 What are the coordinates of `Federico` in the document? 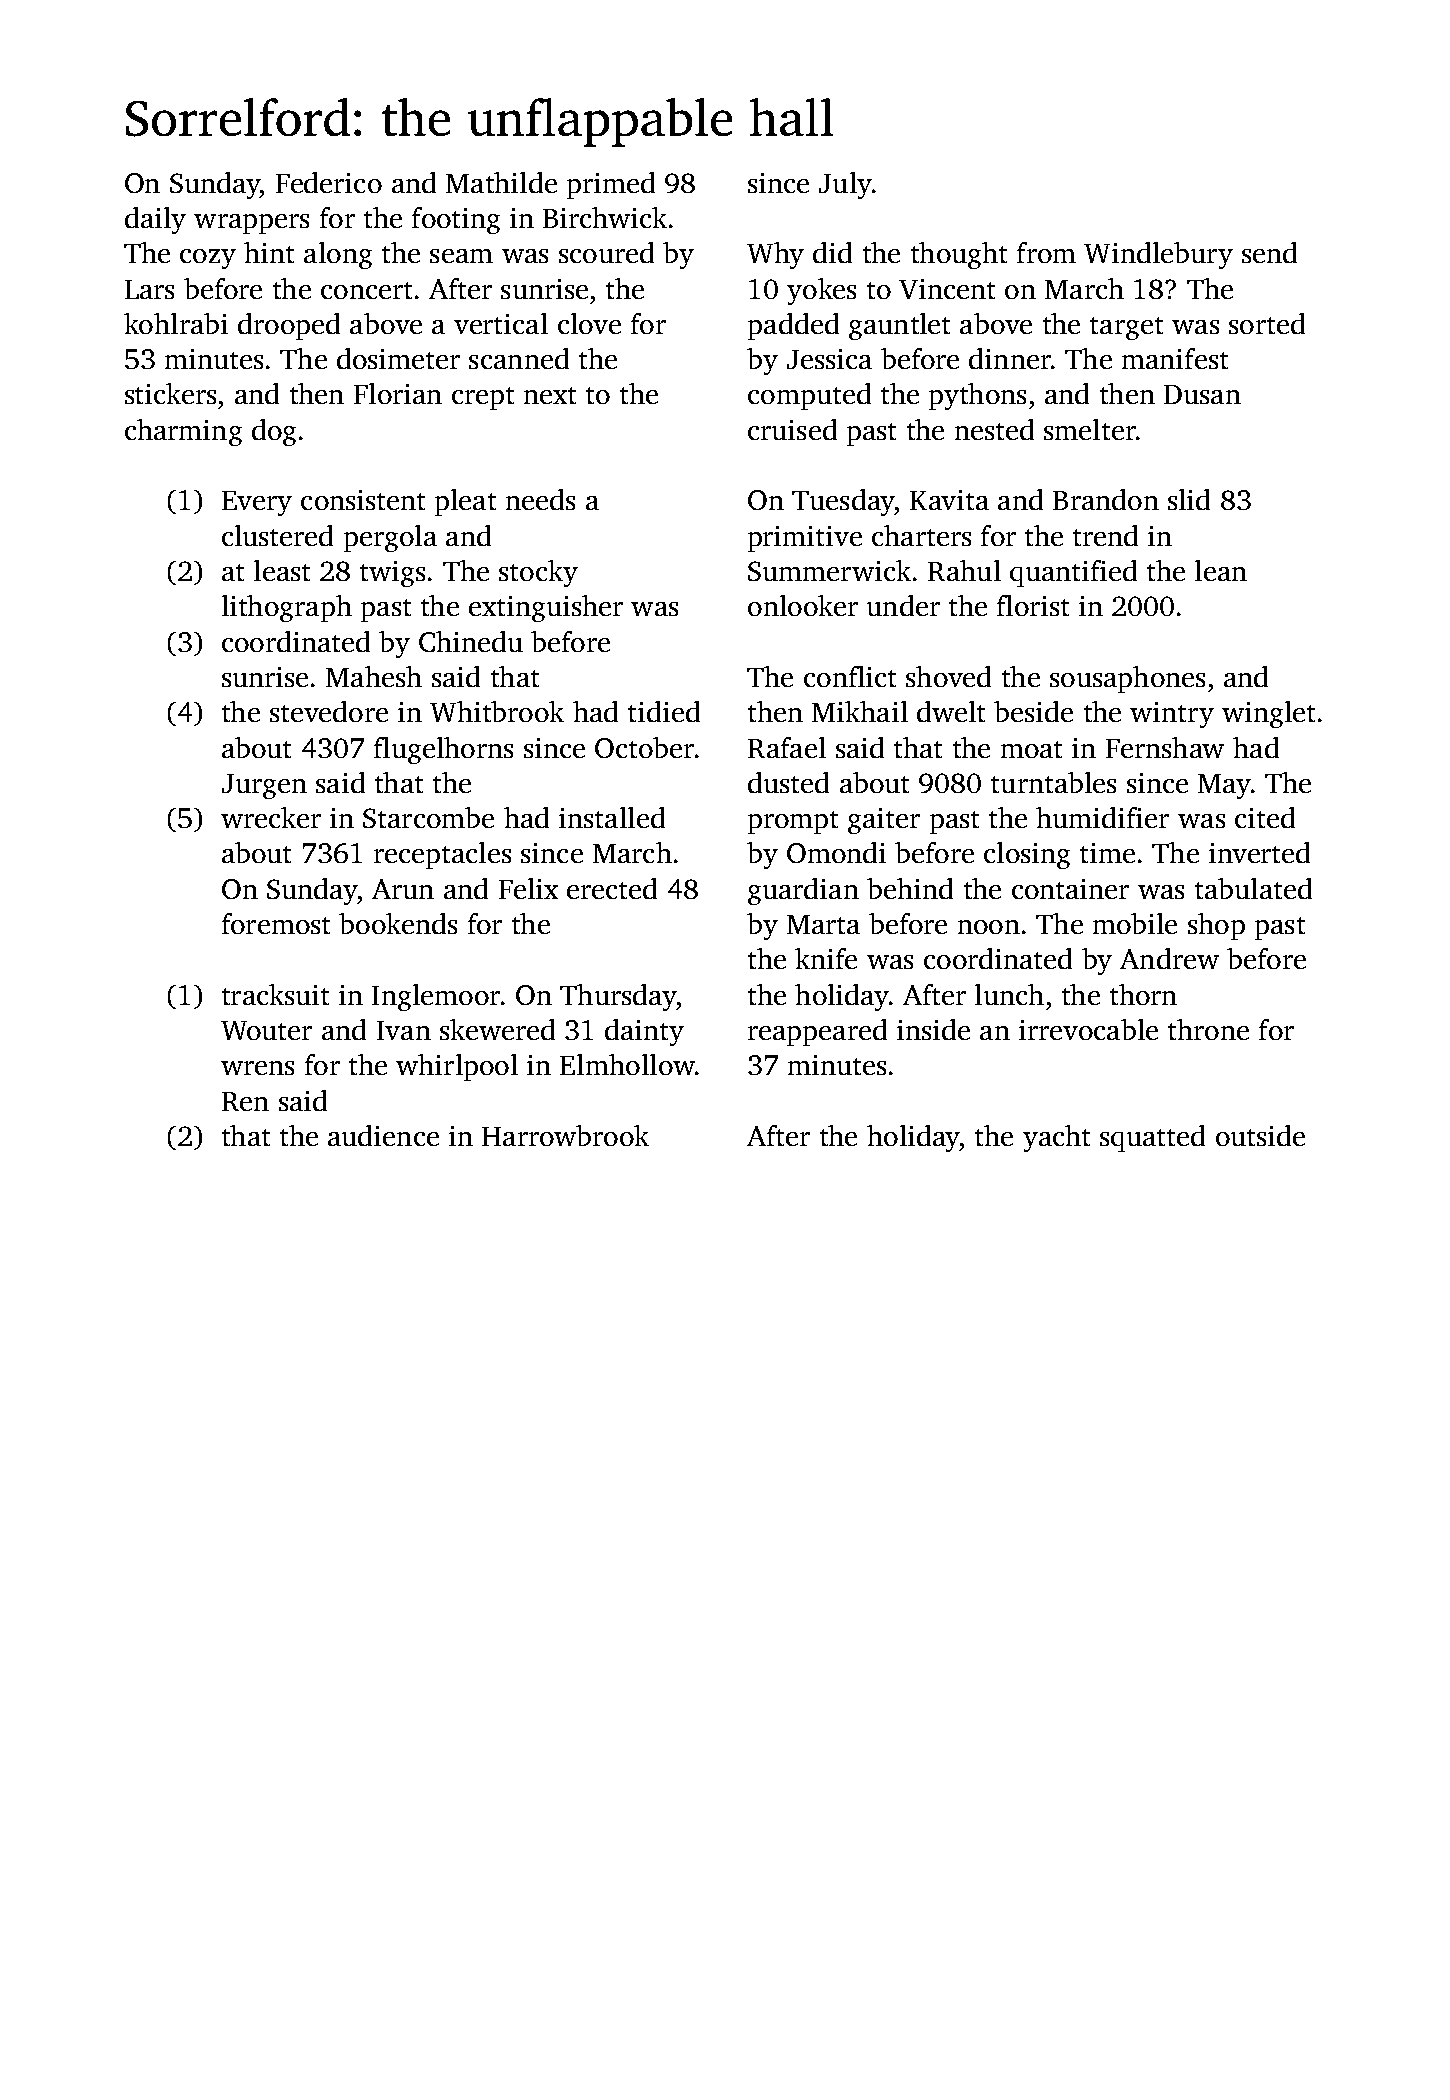 It's located at (329, 182).
